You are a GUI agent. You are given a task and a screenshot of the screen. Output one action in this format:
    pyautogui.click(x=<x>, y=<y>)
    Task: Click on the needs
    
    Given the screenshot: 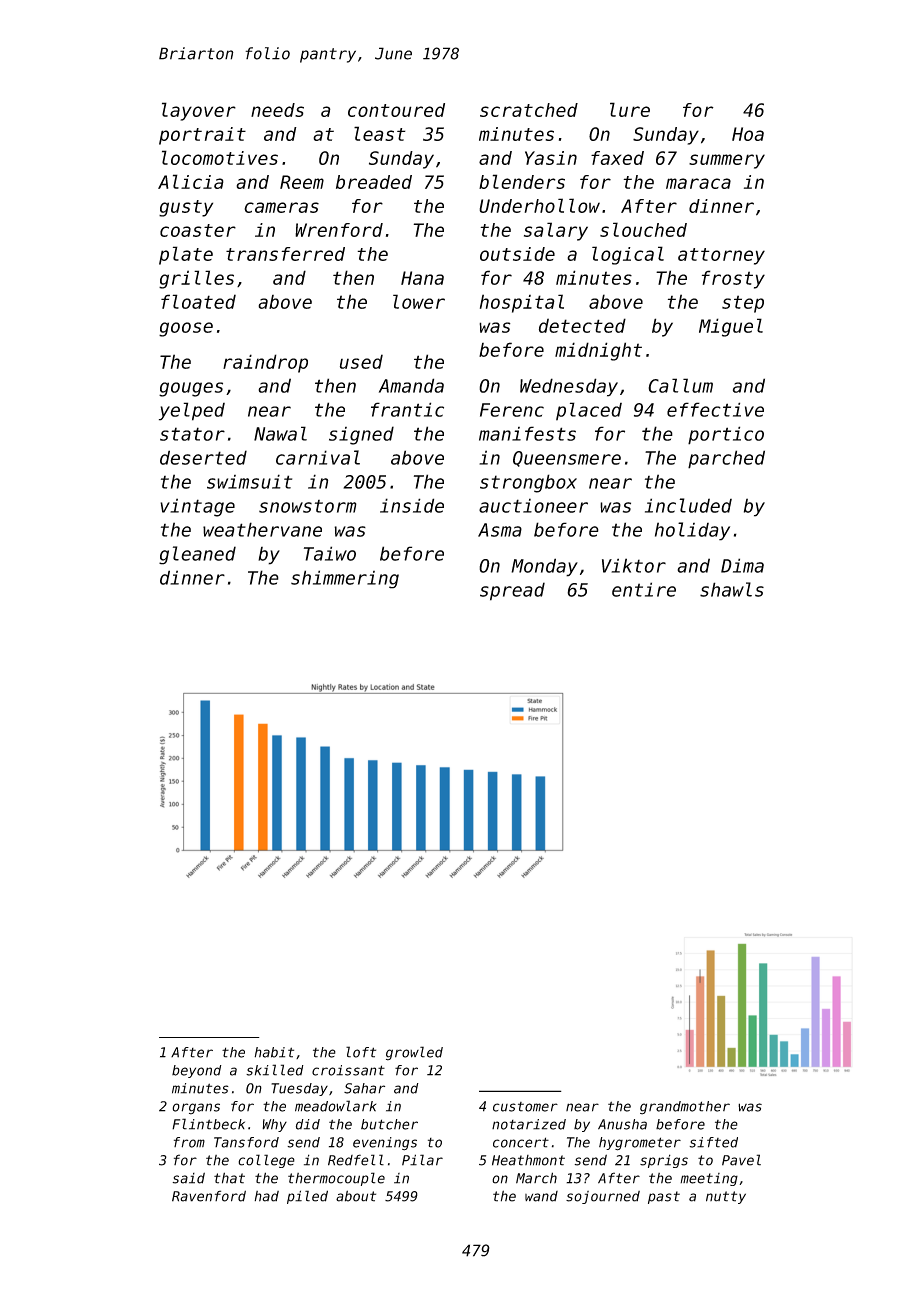 What is the action you would take?
    pyautogui.click(x=277, y=110)
